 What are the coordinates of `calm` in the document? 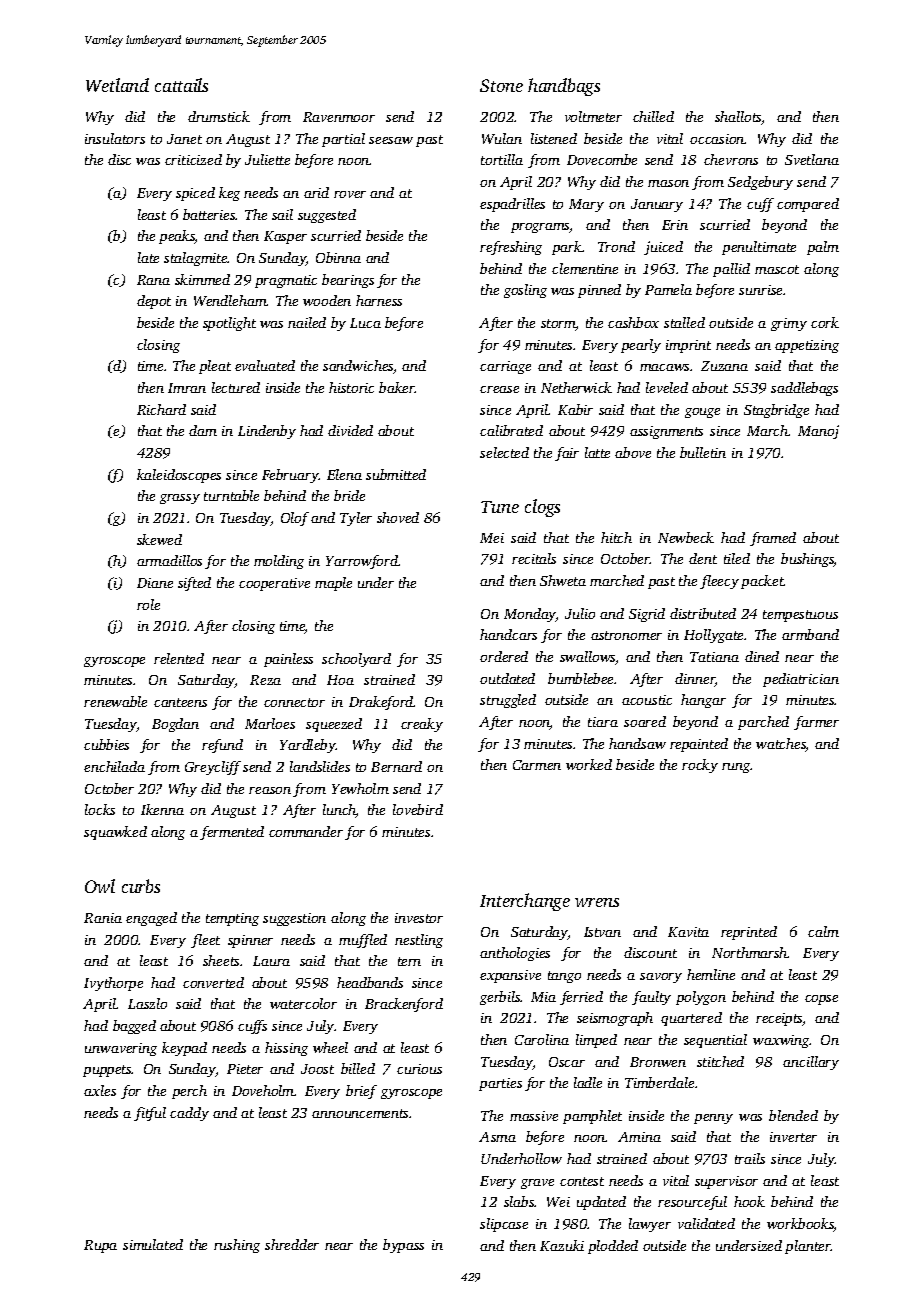 It's located at (823, 931).
